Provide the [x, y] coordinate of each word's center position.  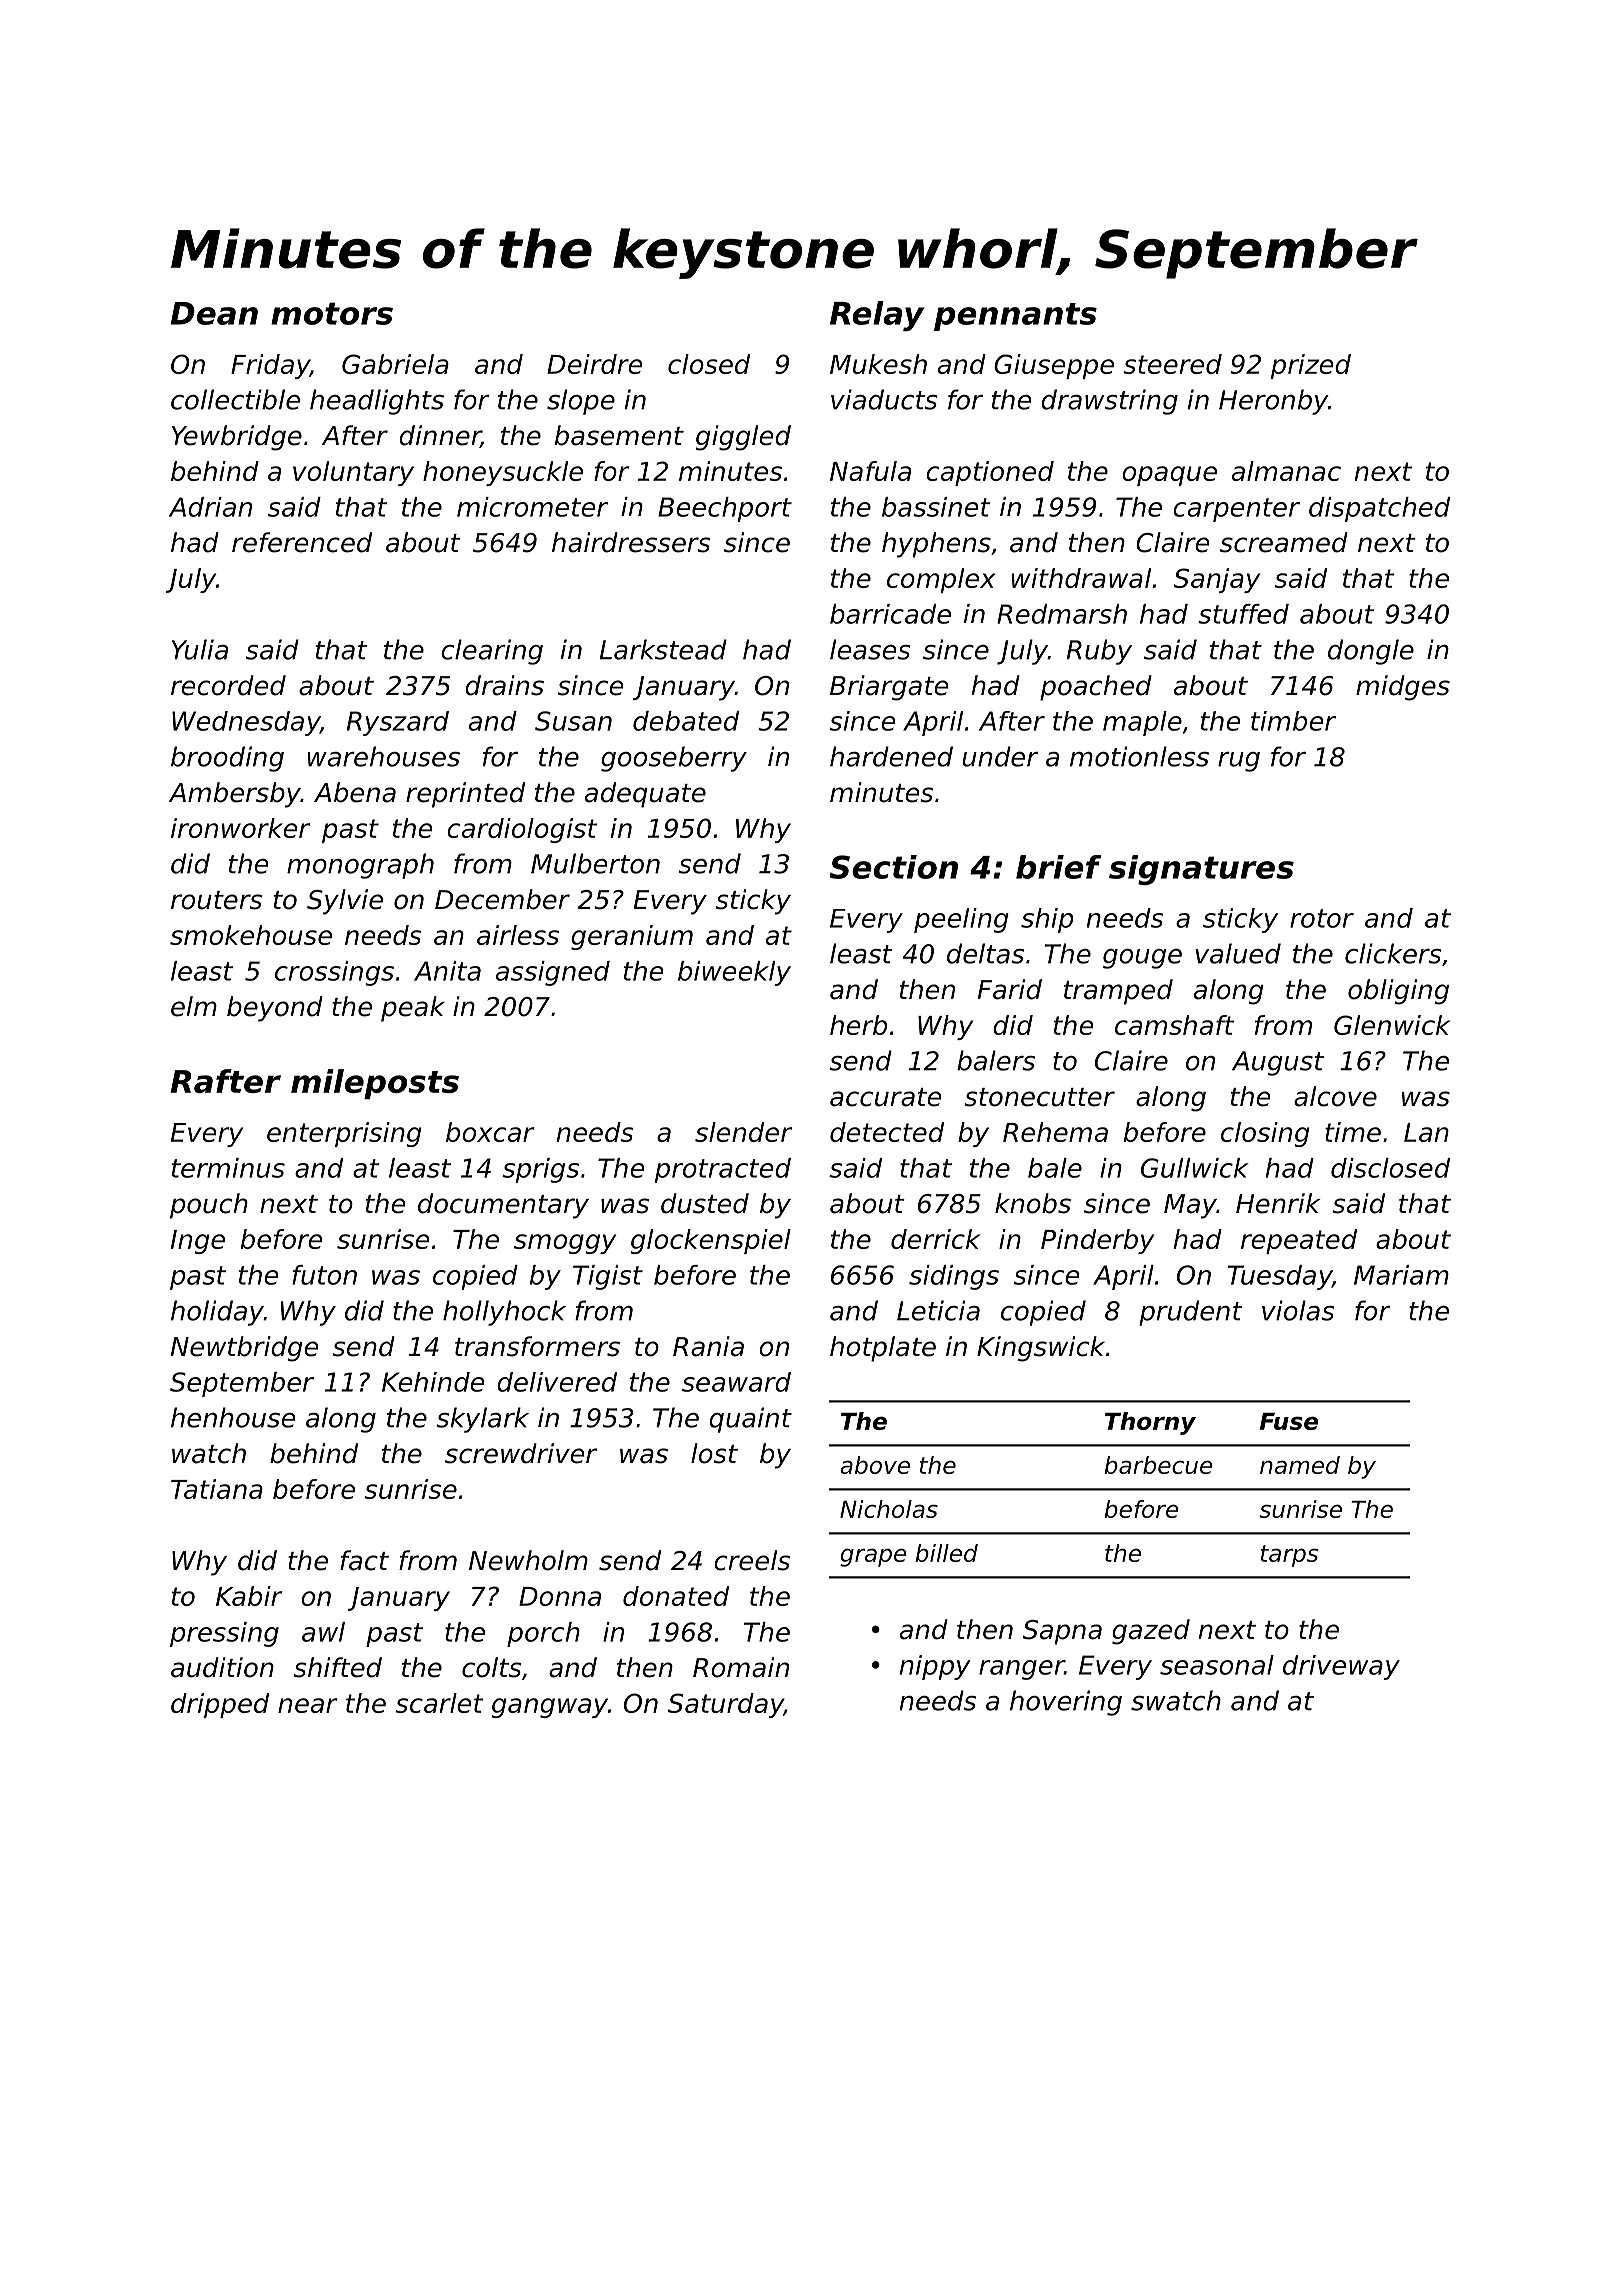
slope [581, 402]
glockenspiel [711, 1241]
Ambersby [235, 795]
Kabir [249, 1596]
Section [894, 867]
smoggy [565, 1244]
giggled [743, 438]
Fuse [1289, 1421]
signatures [1201, 870]
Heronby [1273, 402]
